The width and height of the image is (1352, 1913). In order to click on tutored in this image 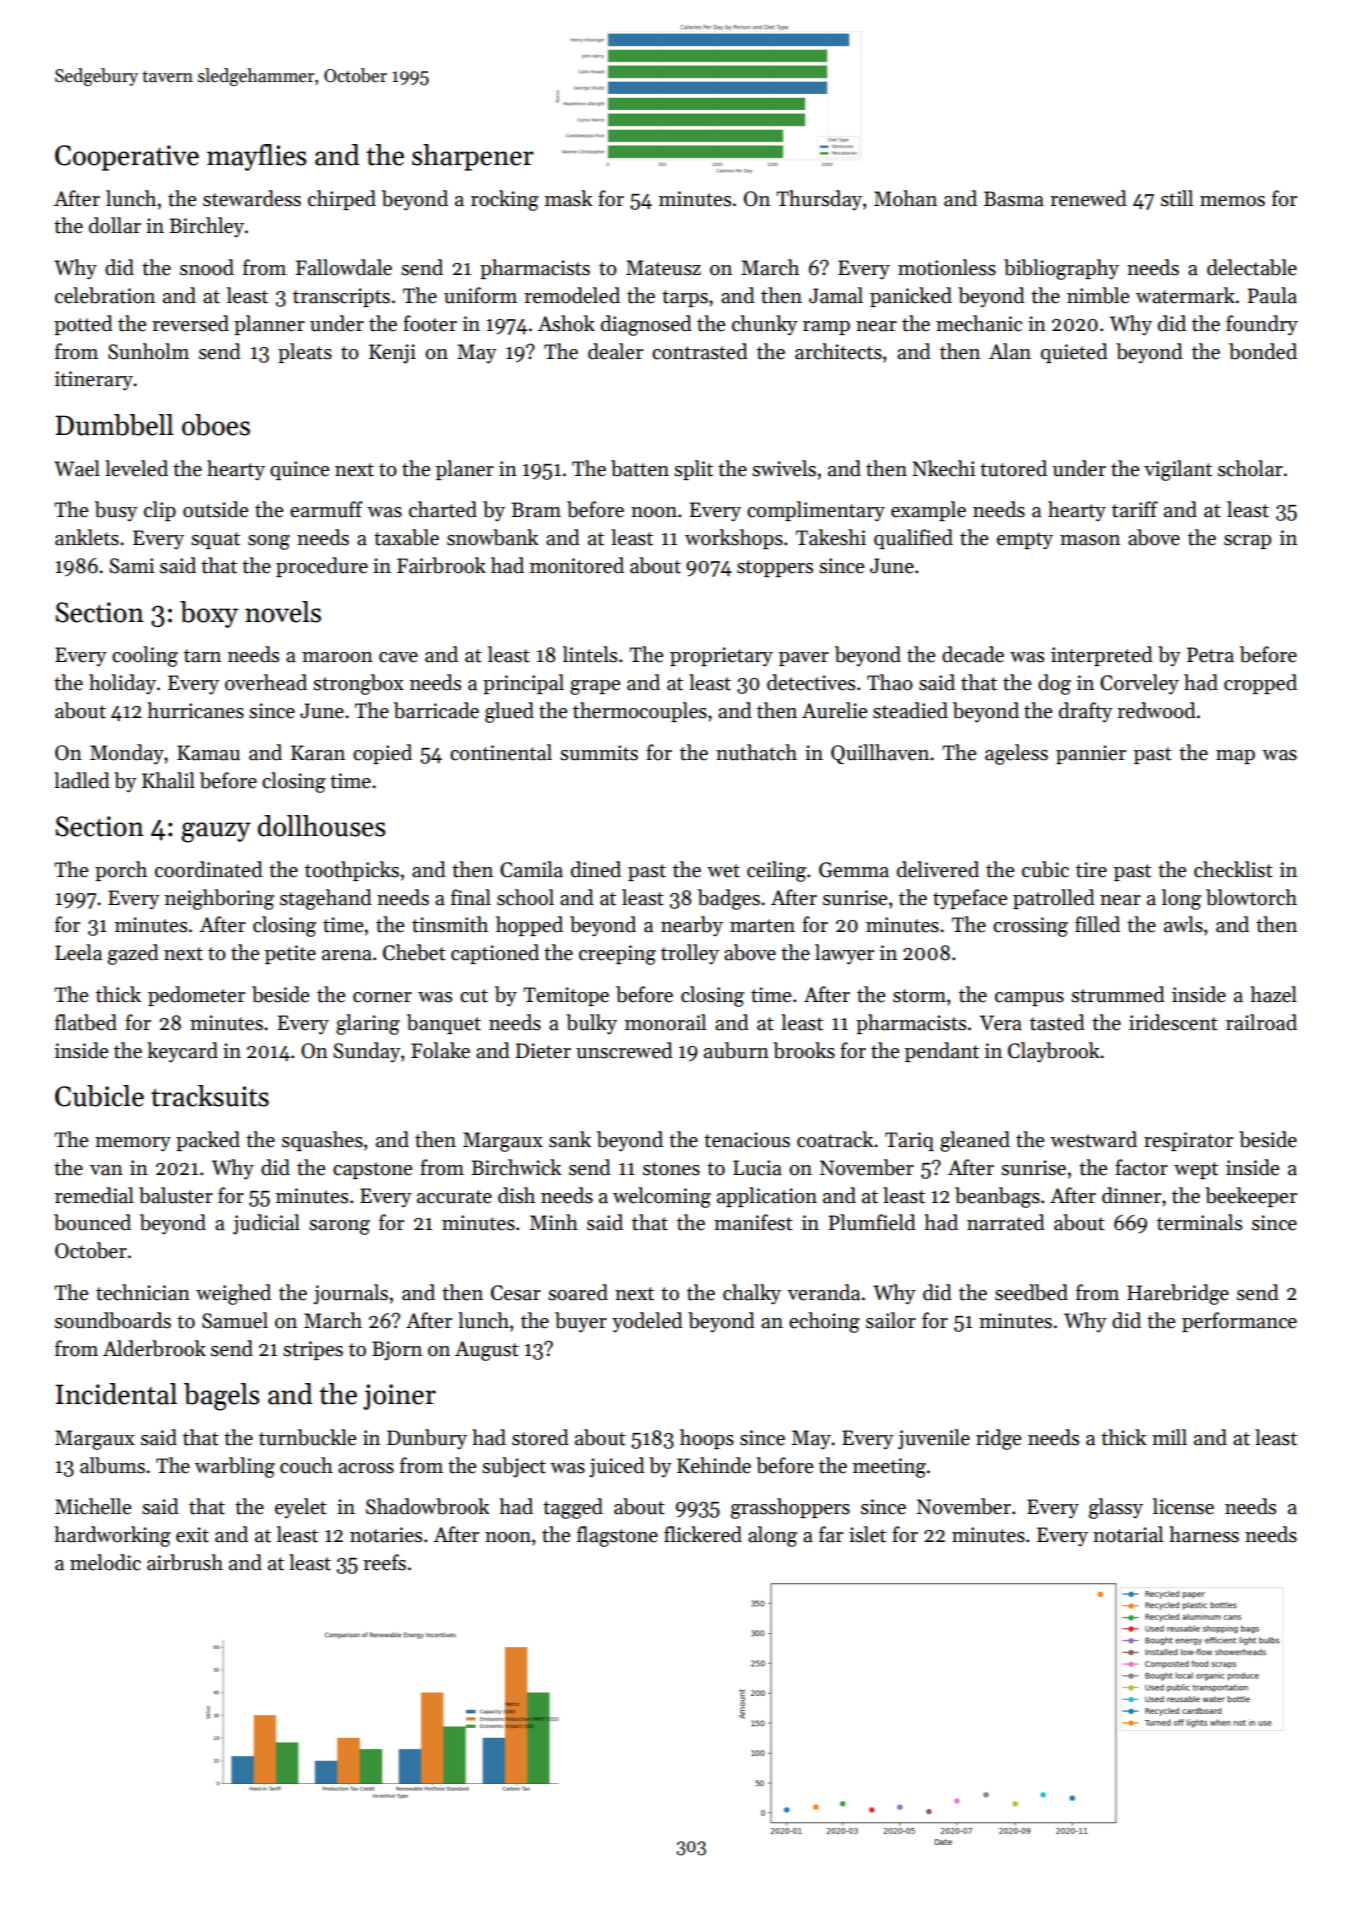, I will do `click(1013, 468)`.
